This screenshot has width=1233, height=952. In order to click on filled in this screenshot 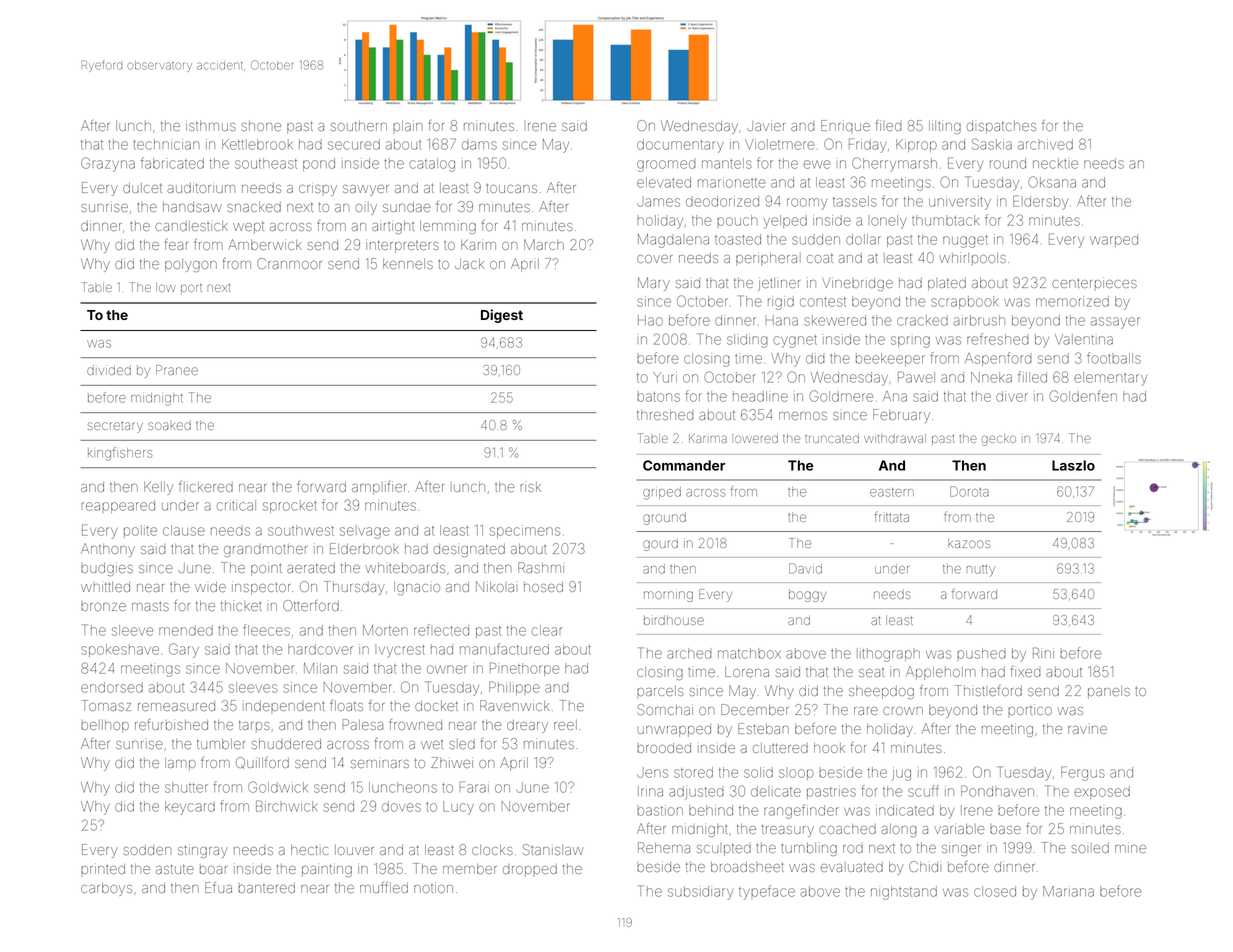, I will do `click(1032, 377)`.
